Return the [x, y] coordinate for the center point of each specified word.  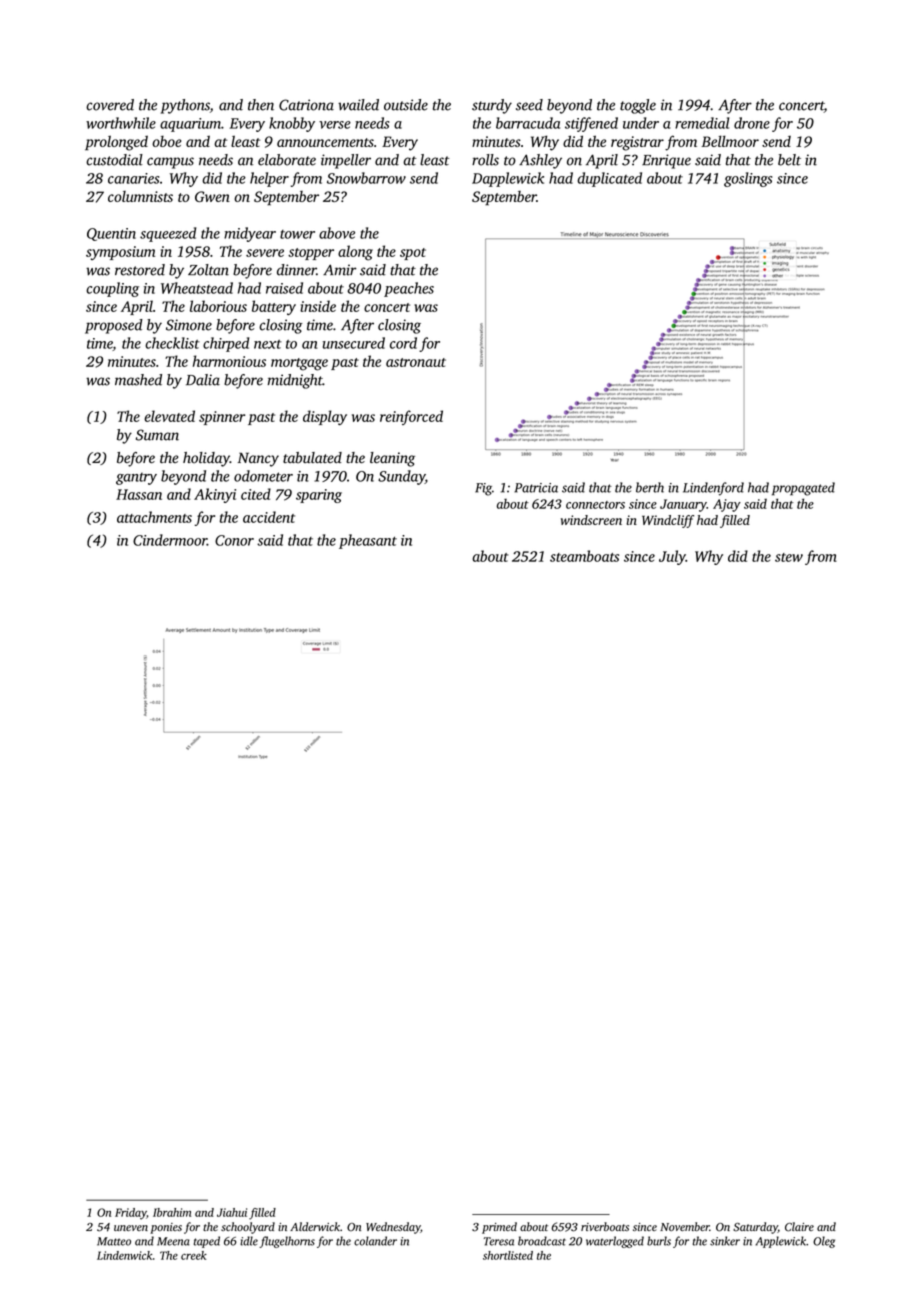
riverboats [605, 1226]
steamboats [584, 556]
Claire [799, 1227]
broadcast [542, 1241]
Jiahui [232, 1212]
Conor [234, 540]
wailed [358, 105]
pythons [185, 106]
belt [789, 160]
